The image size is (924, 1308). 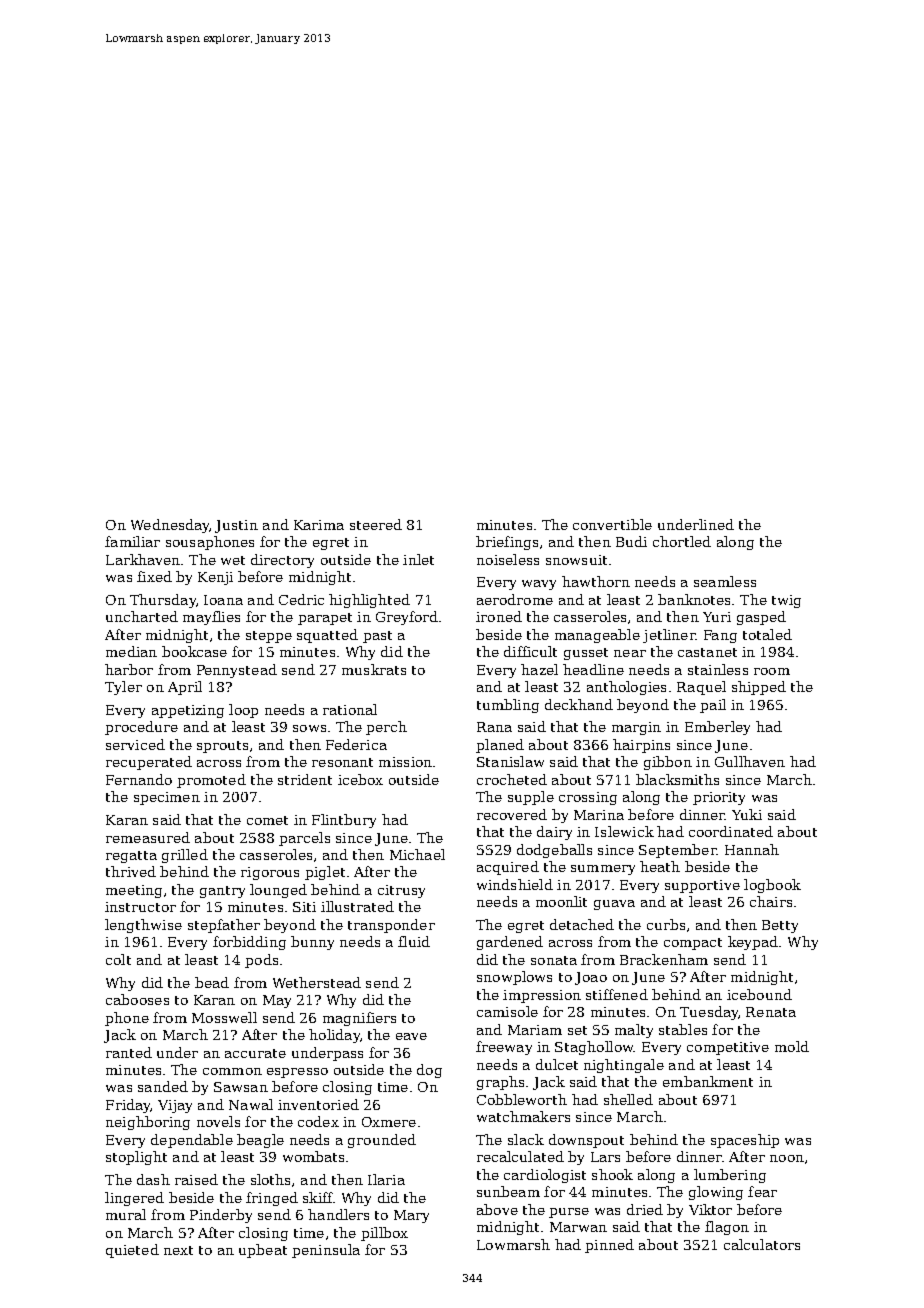 I want to click on gardened, so click(x=510, y=943).
